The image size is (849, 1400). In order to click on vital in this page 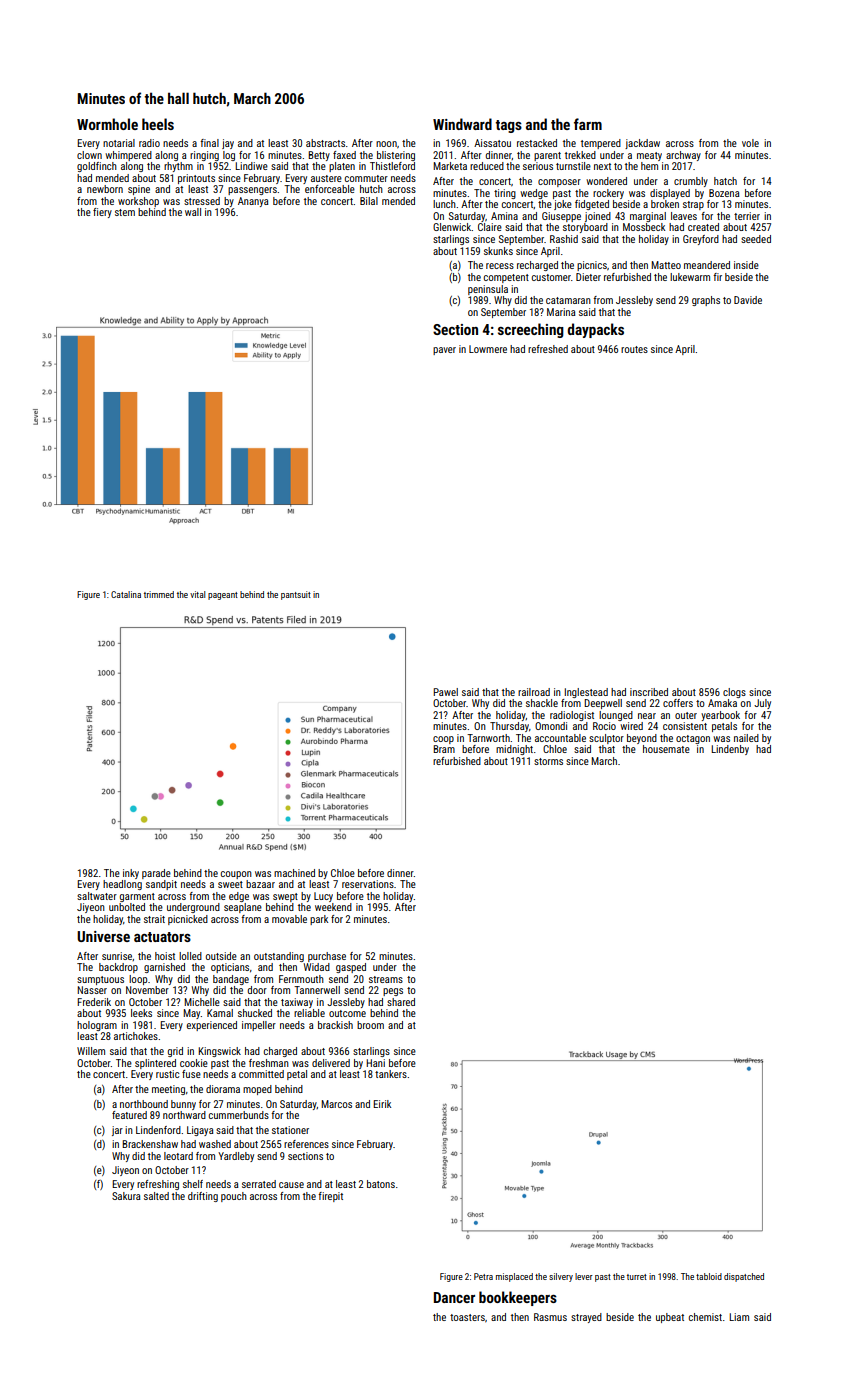, I will do `click(197, 594)`.
